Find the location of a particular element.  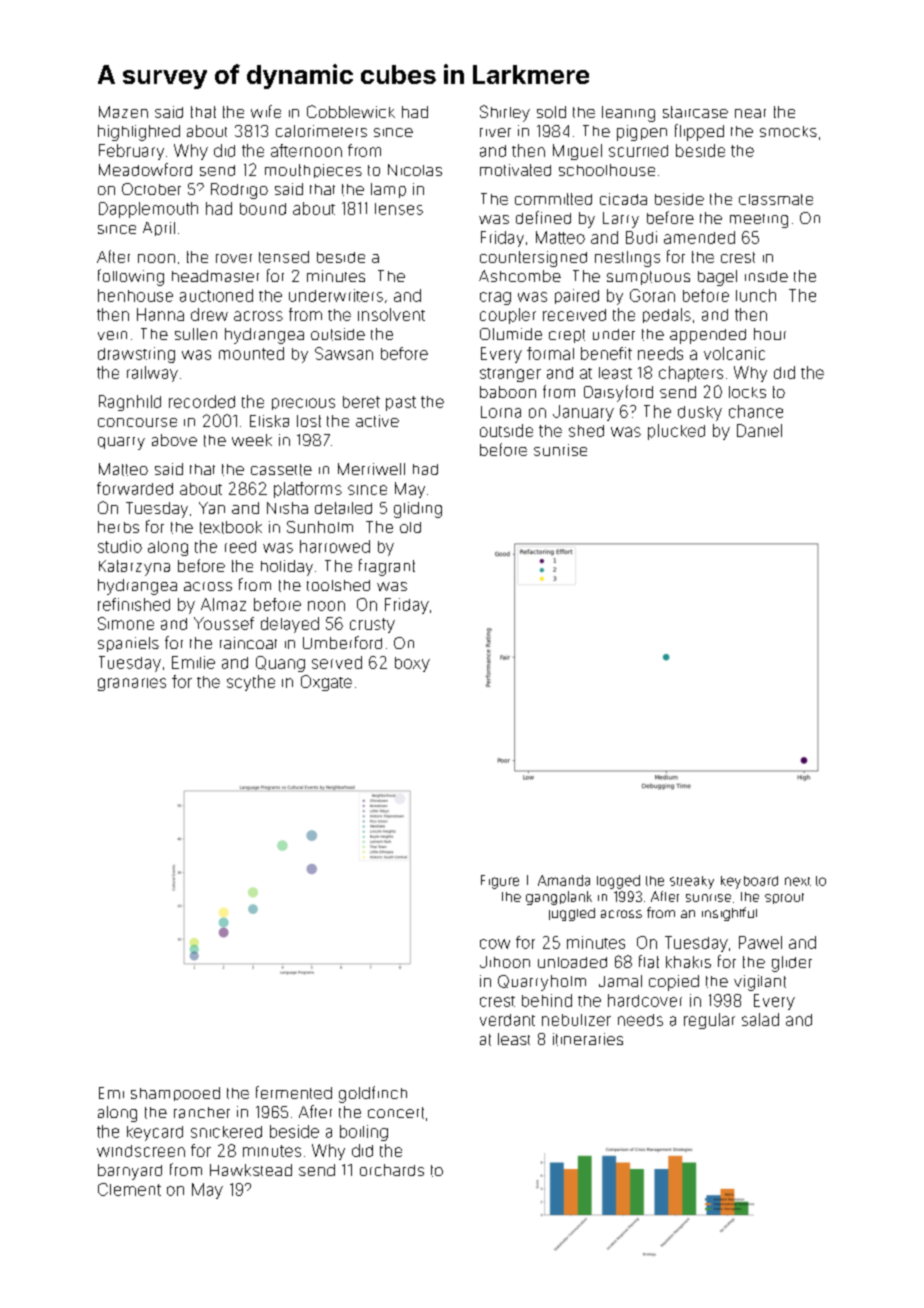

calorimeters is located at coordinates (321, 131).
